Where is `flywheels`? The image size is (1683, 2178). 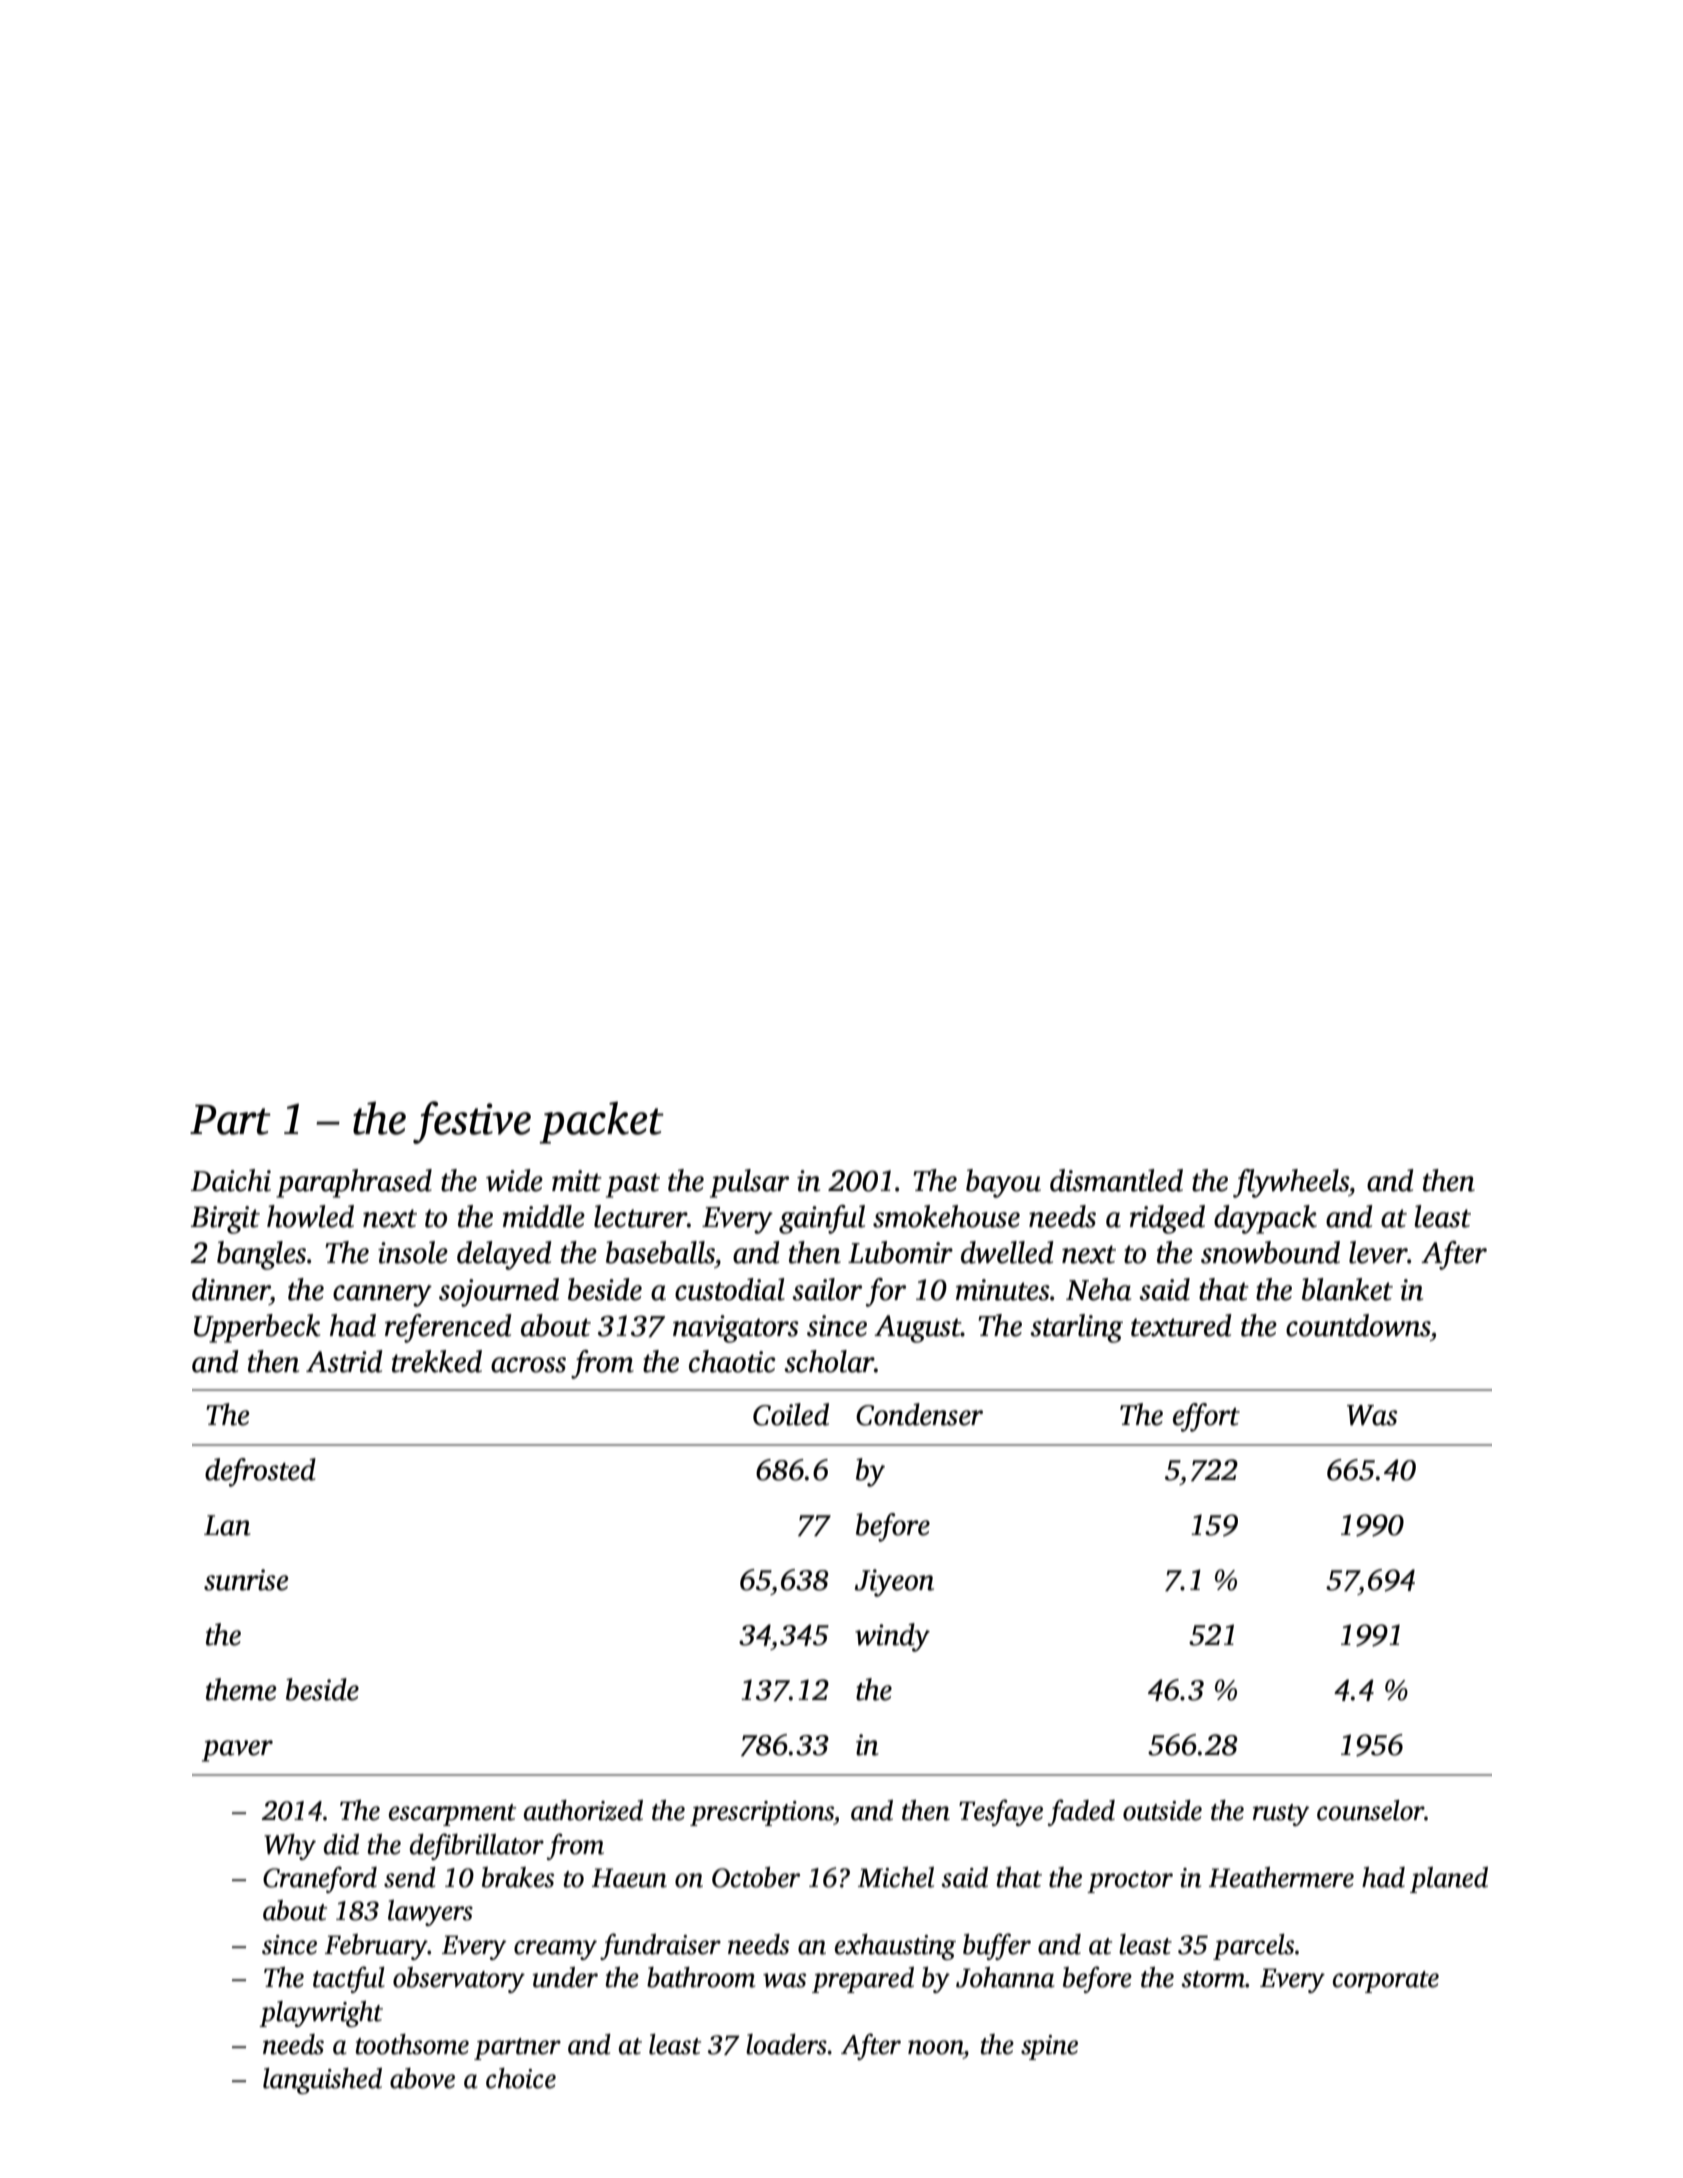 flywheels is located at coordinates (1291, 1183).
